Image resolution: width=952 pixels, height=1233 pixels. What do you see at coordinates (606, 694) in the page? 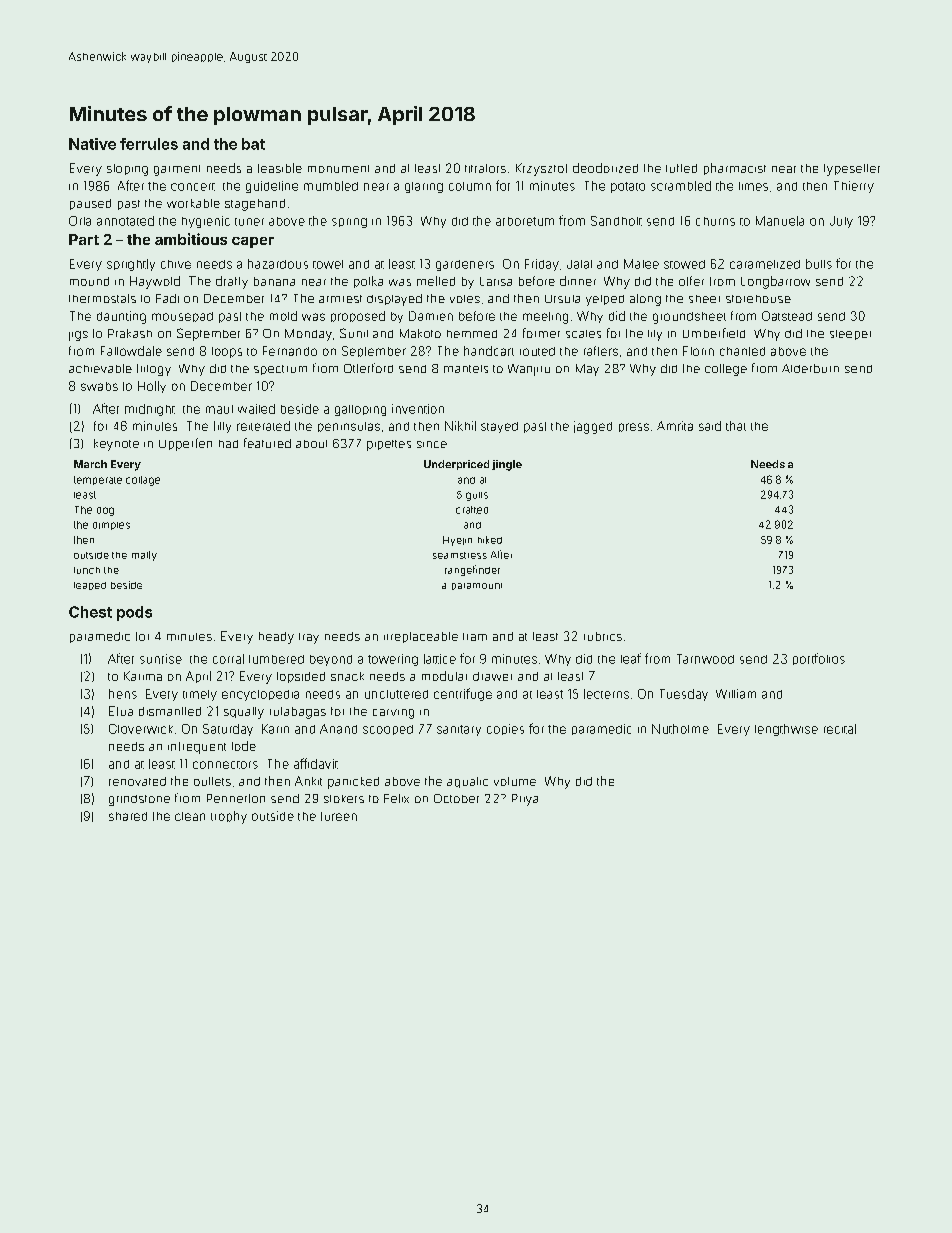
I see `lecterns` at bounding box center [606, 694].
